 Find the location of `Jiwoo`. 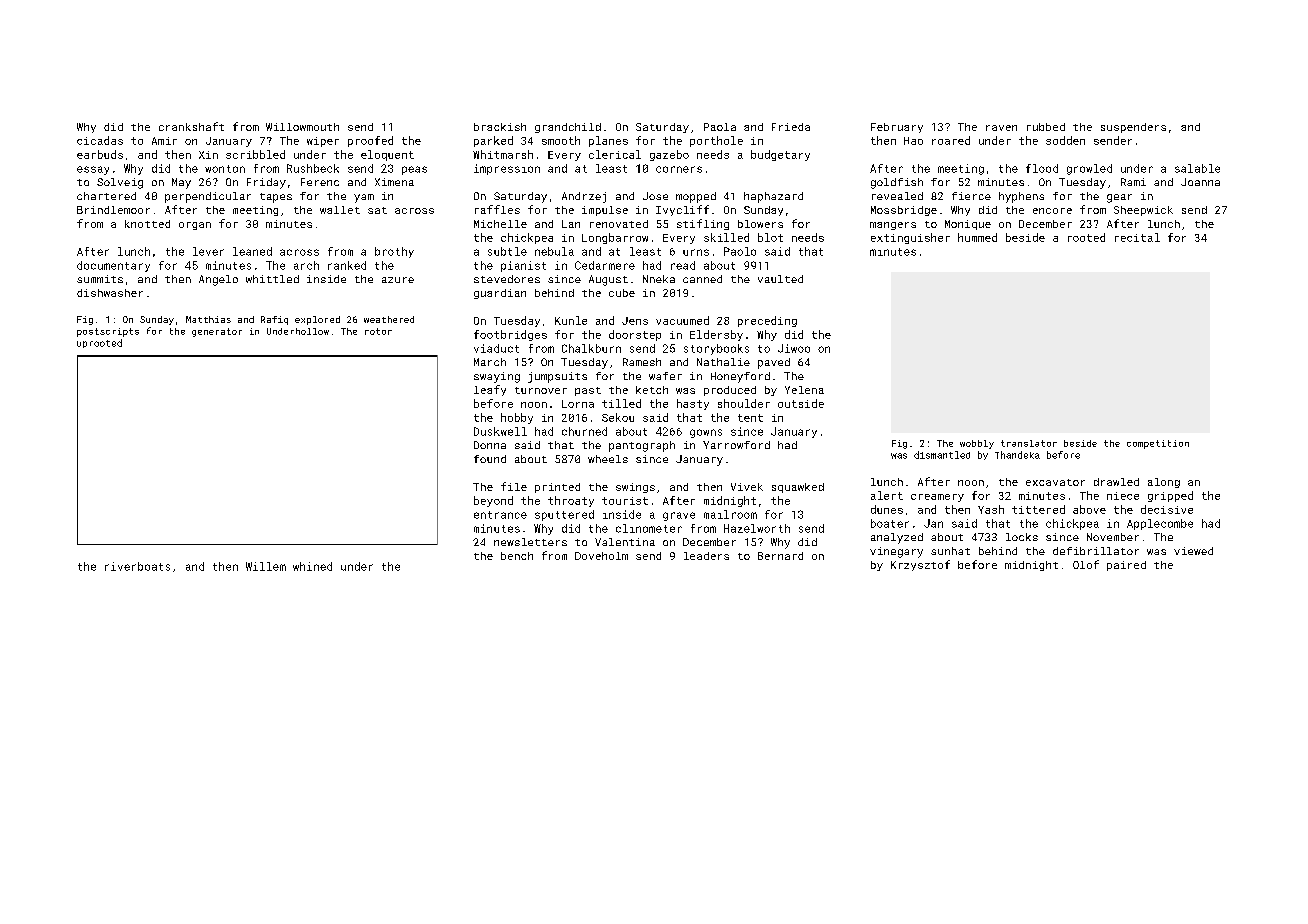

Jiwoo is located at coordinates (794, 348).
